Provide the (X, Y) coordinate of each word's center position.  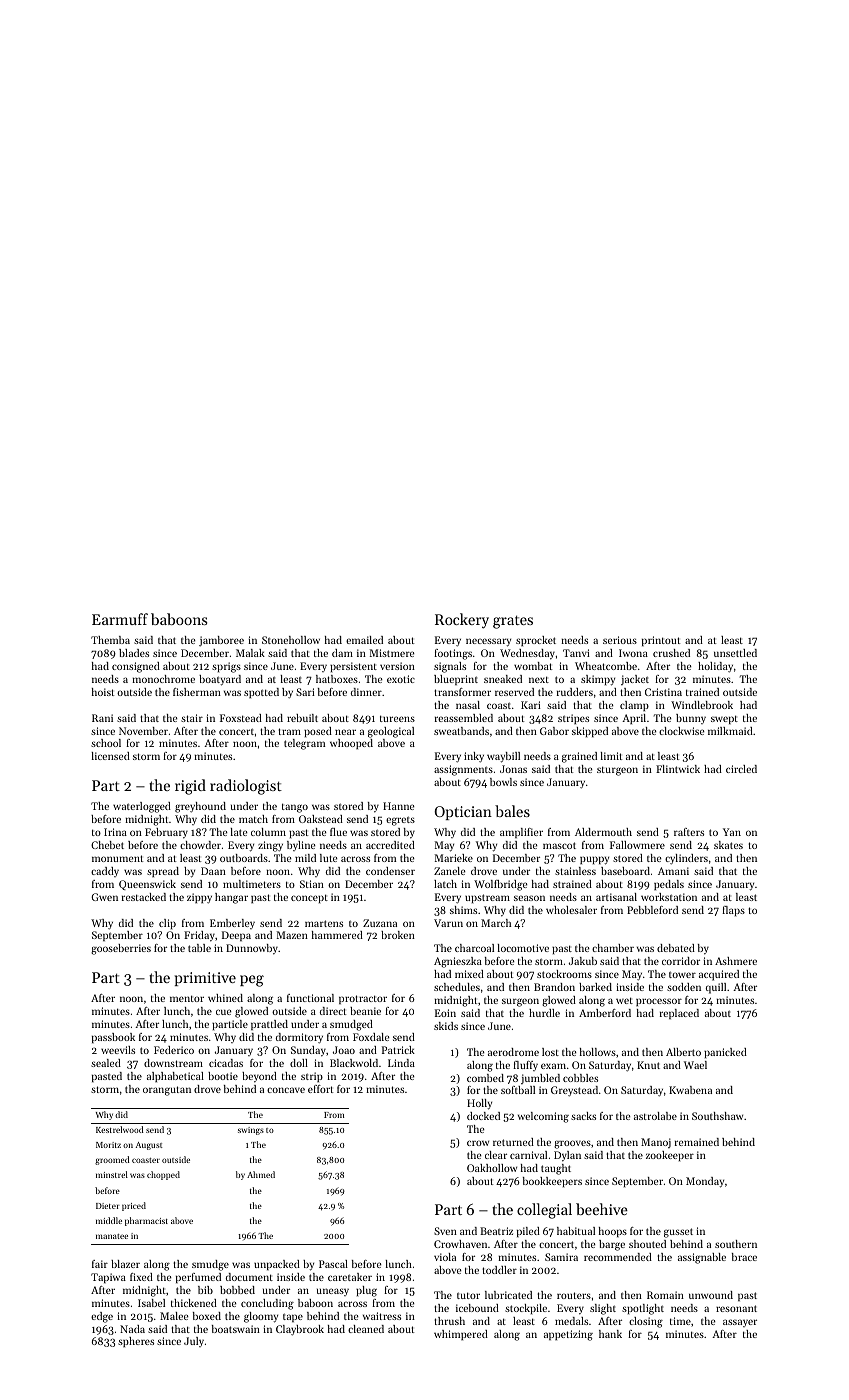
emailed (364, 640)
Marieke (454, 858)
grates (513, 622)
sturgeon (617, 771)
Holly (479, 1104)
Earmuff (120, 619)
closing (646, 1322)
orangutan (167, 1091)
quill (716, 988)
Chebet (107, 845)
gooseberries (121, 949)
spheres (136, 1342)
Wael (695, 1065)
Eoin (445, 1013)
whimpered (461, 1335)
